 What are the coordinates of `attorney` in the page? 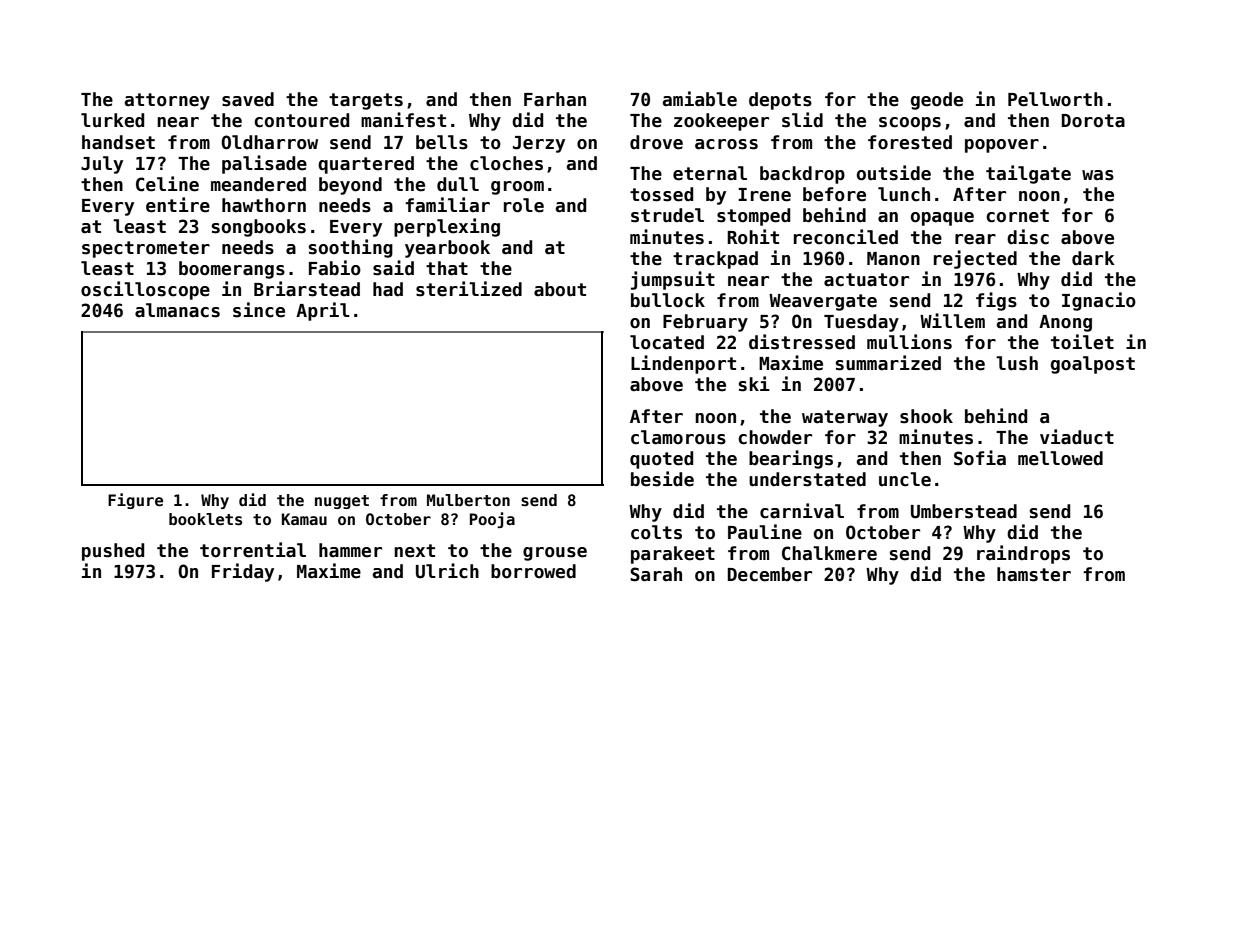 It's located at (167, 101).
